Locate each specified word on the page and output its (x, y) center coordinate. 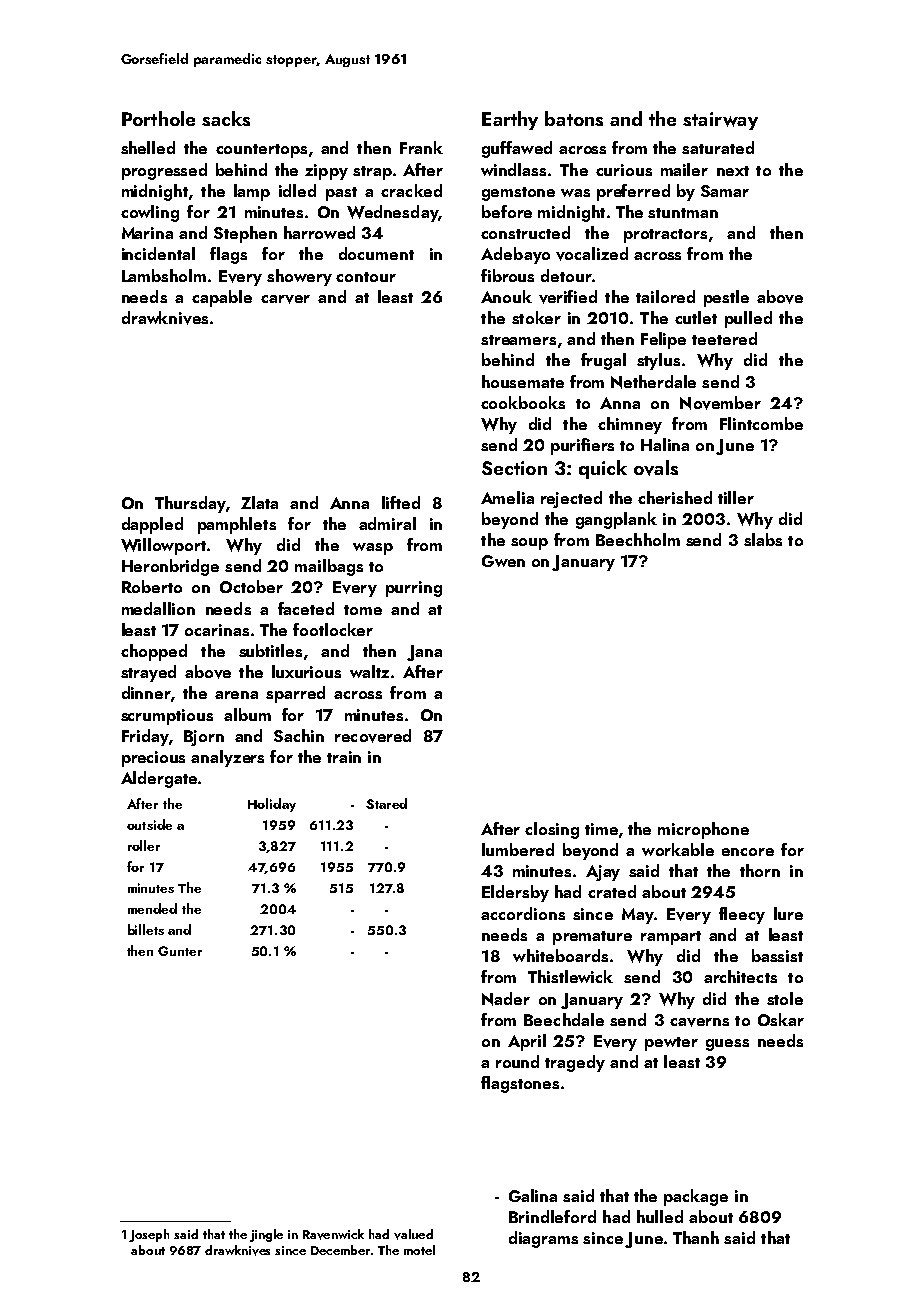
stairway (720, 121)
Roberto (152, 586)
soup (529, 544)
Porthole (158, 118)
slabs (763, 539)
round (517, 1061)
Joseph (149, 1235)
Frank (421, 147)
